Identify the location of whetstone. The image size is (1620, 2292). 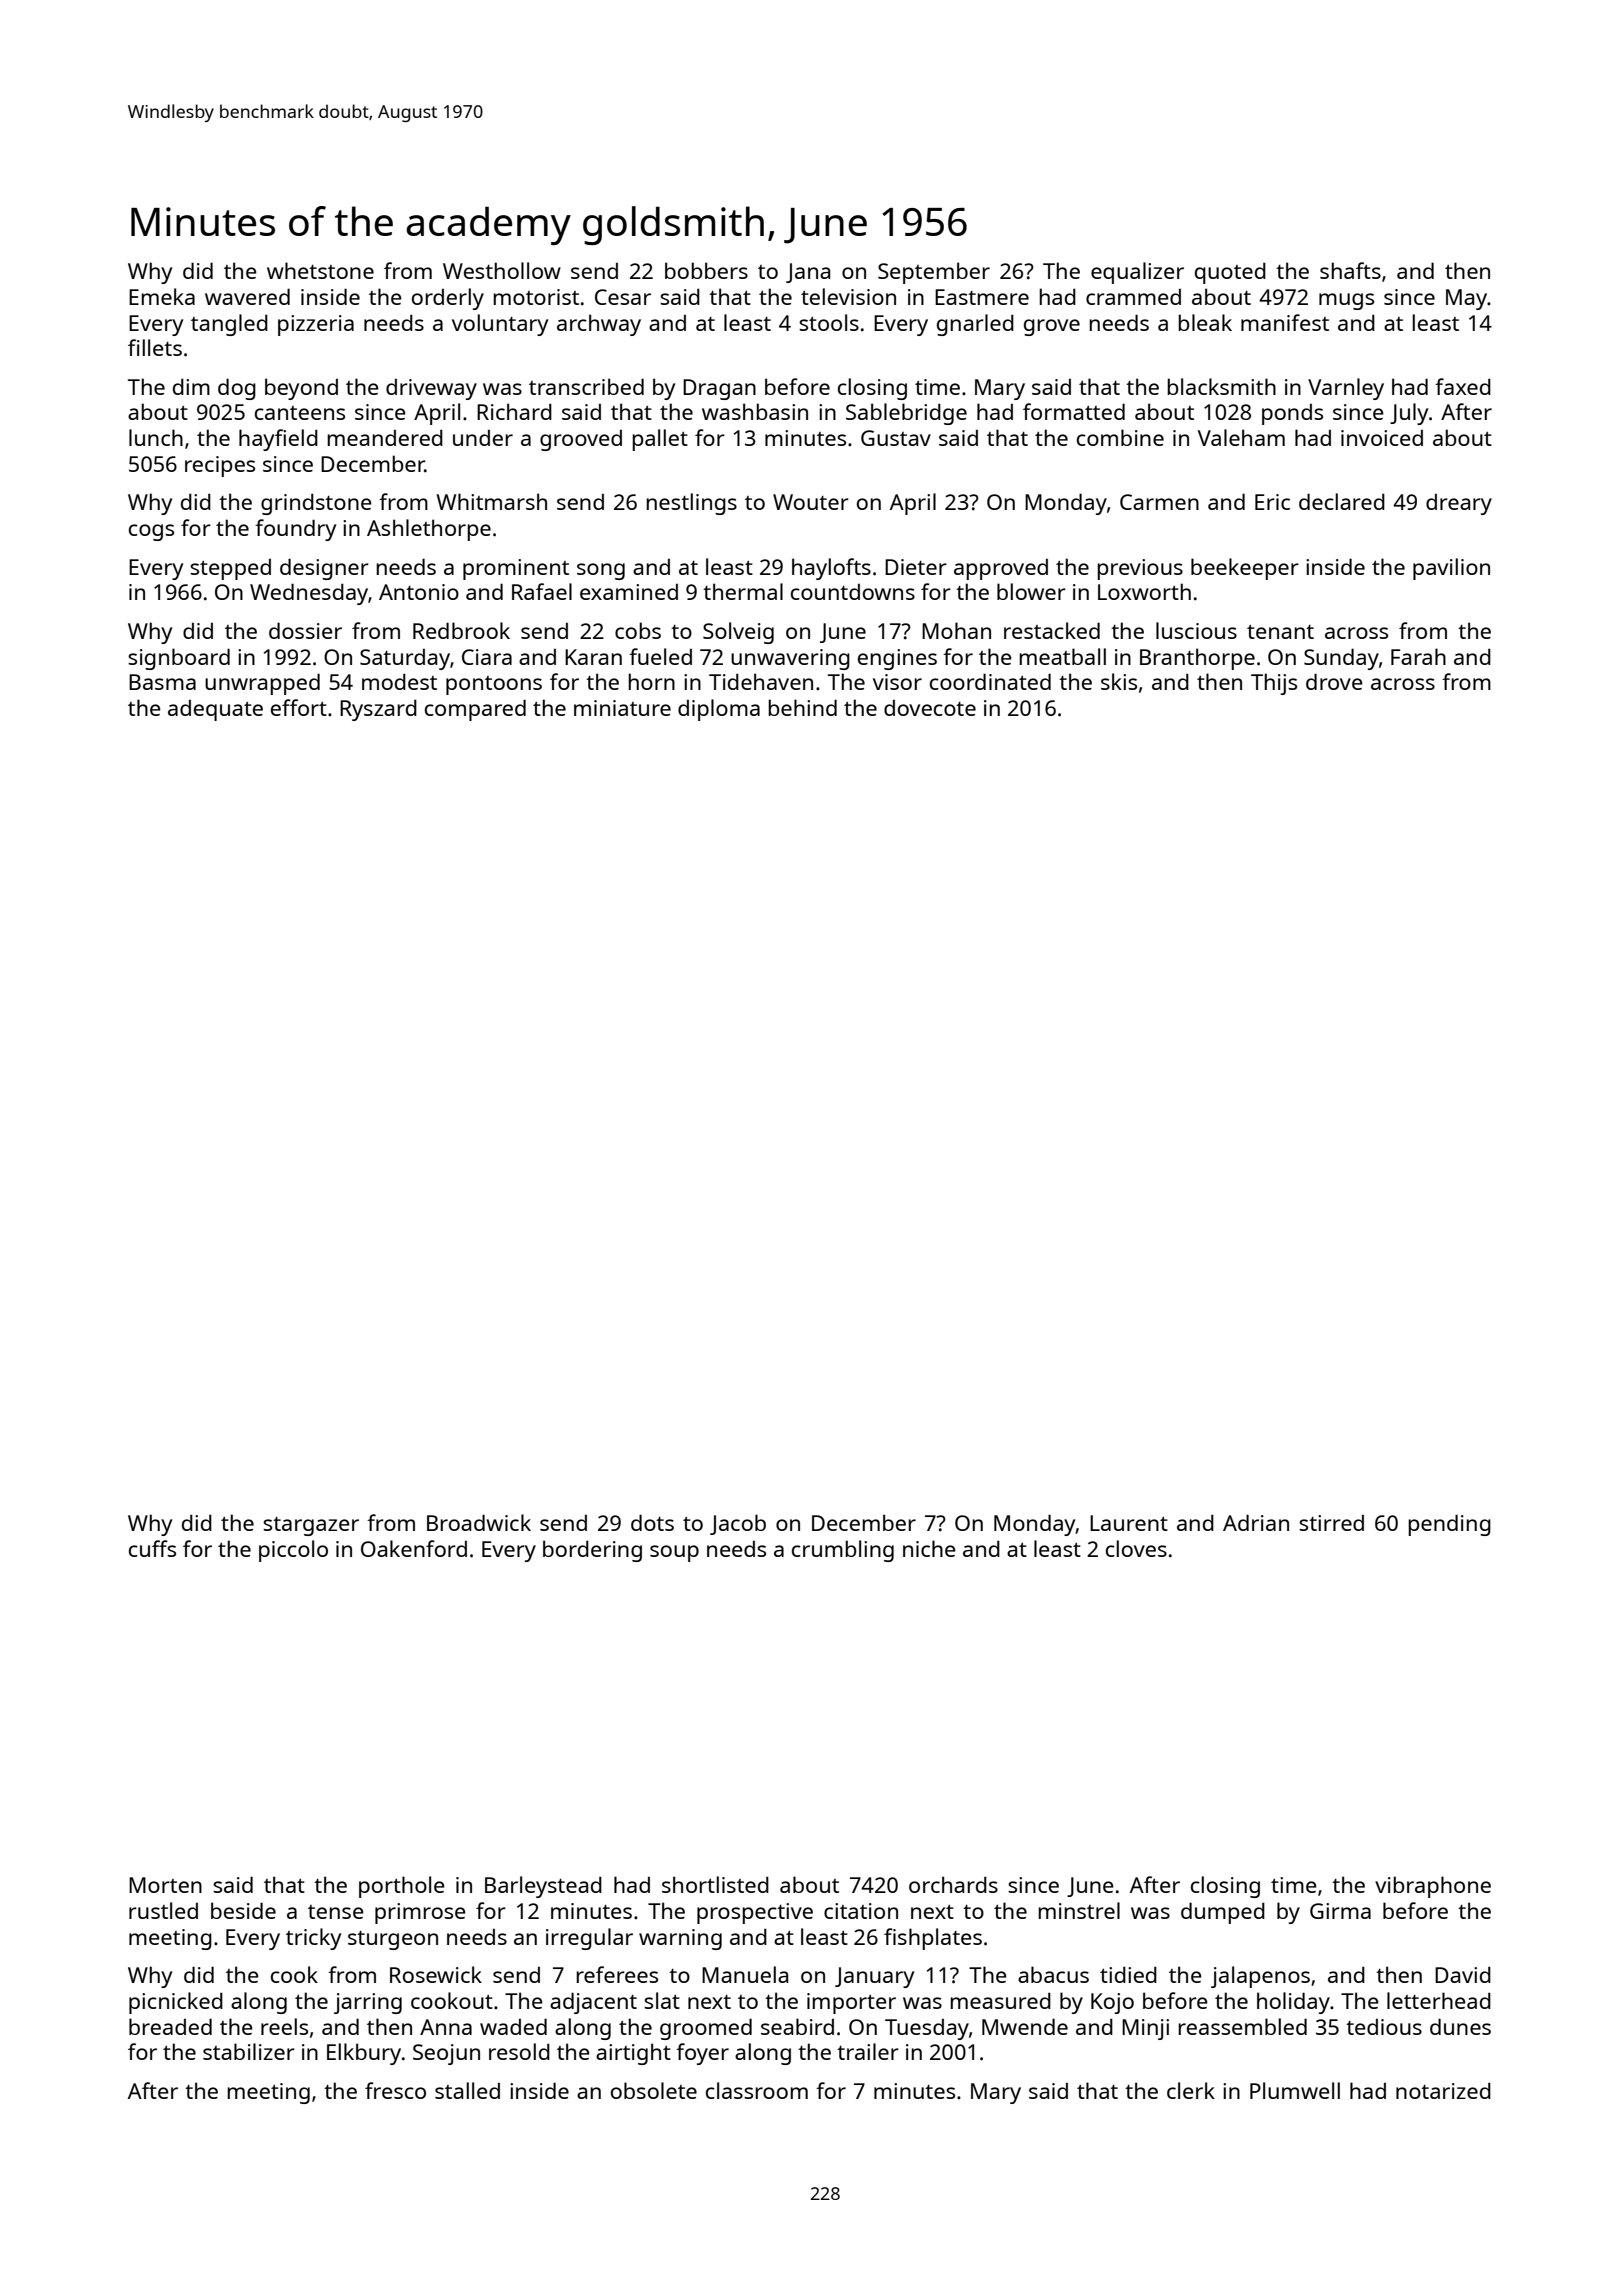
(320, 270).
